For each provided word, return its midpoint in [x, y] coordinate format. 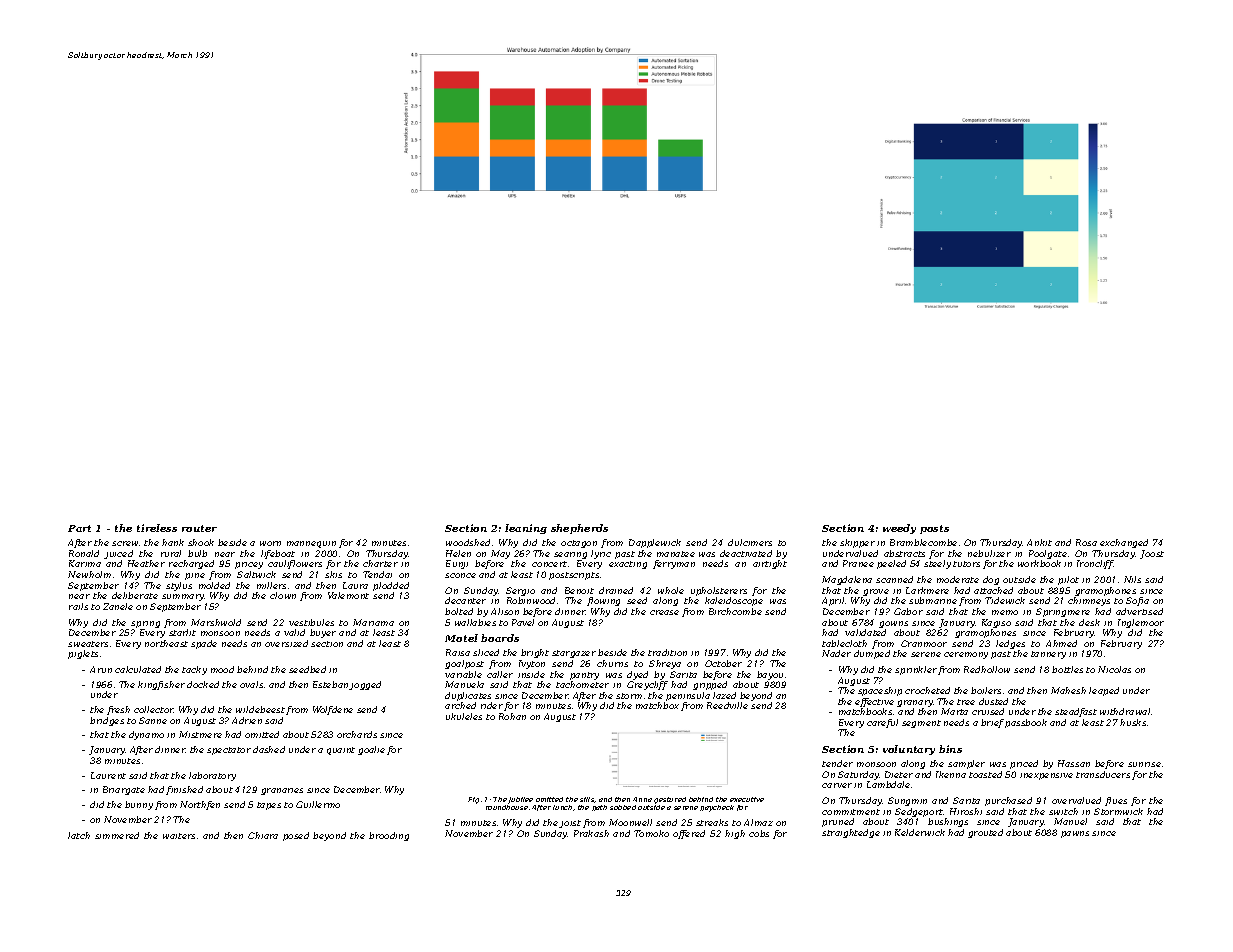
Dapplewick [655, 543]
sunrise [1144, 764]
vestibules [311, 622]
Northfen [200, 805]
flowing [603, 601]
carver [837, 785]
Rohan [512, 716]
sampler [966, 764]
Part [79, 528]
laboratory [212, 776]
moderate [958, 579]
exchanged [1124, 543]
